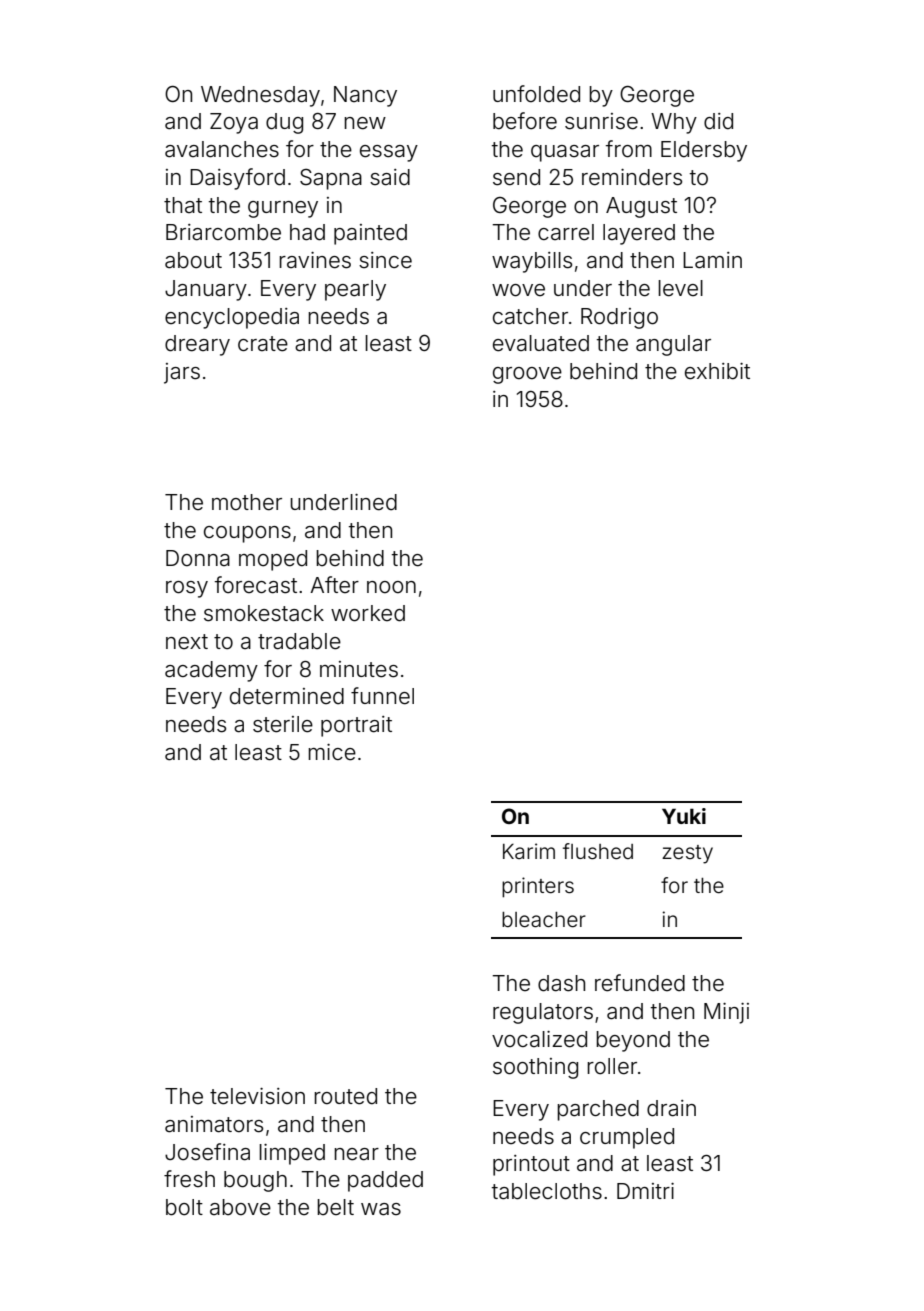 This page has width=924, height=1311. What do you see at coordinates (382, 696) in the page?
I see `funnel` at bounding box center [382, 696].
